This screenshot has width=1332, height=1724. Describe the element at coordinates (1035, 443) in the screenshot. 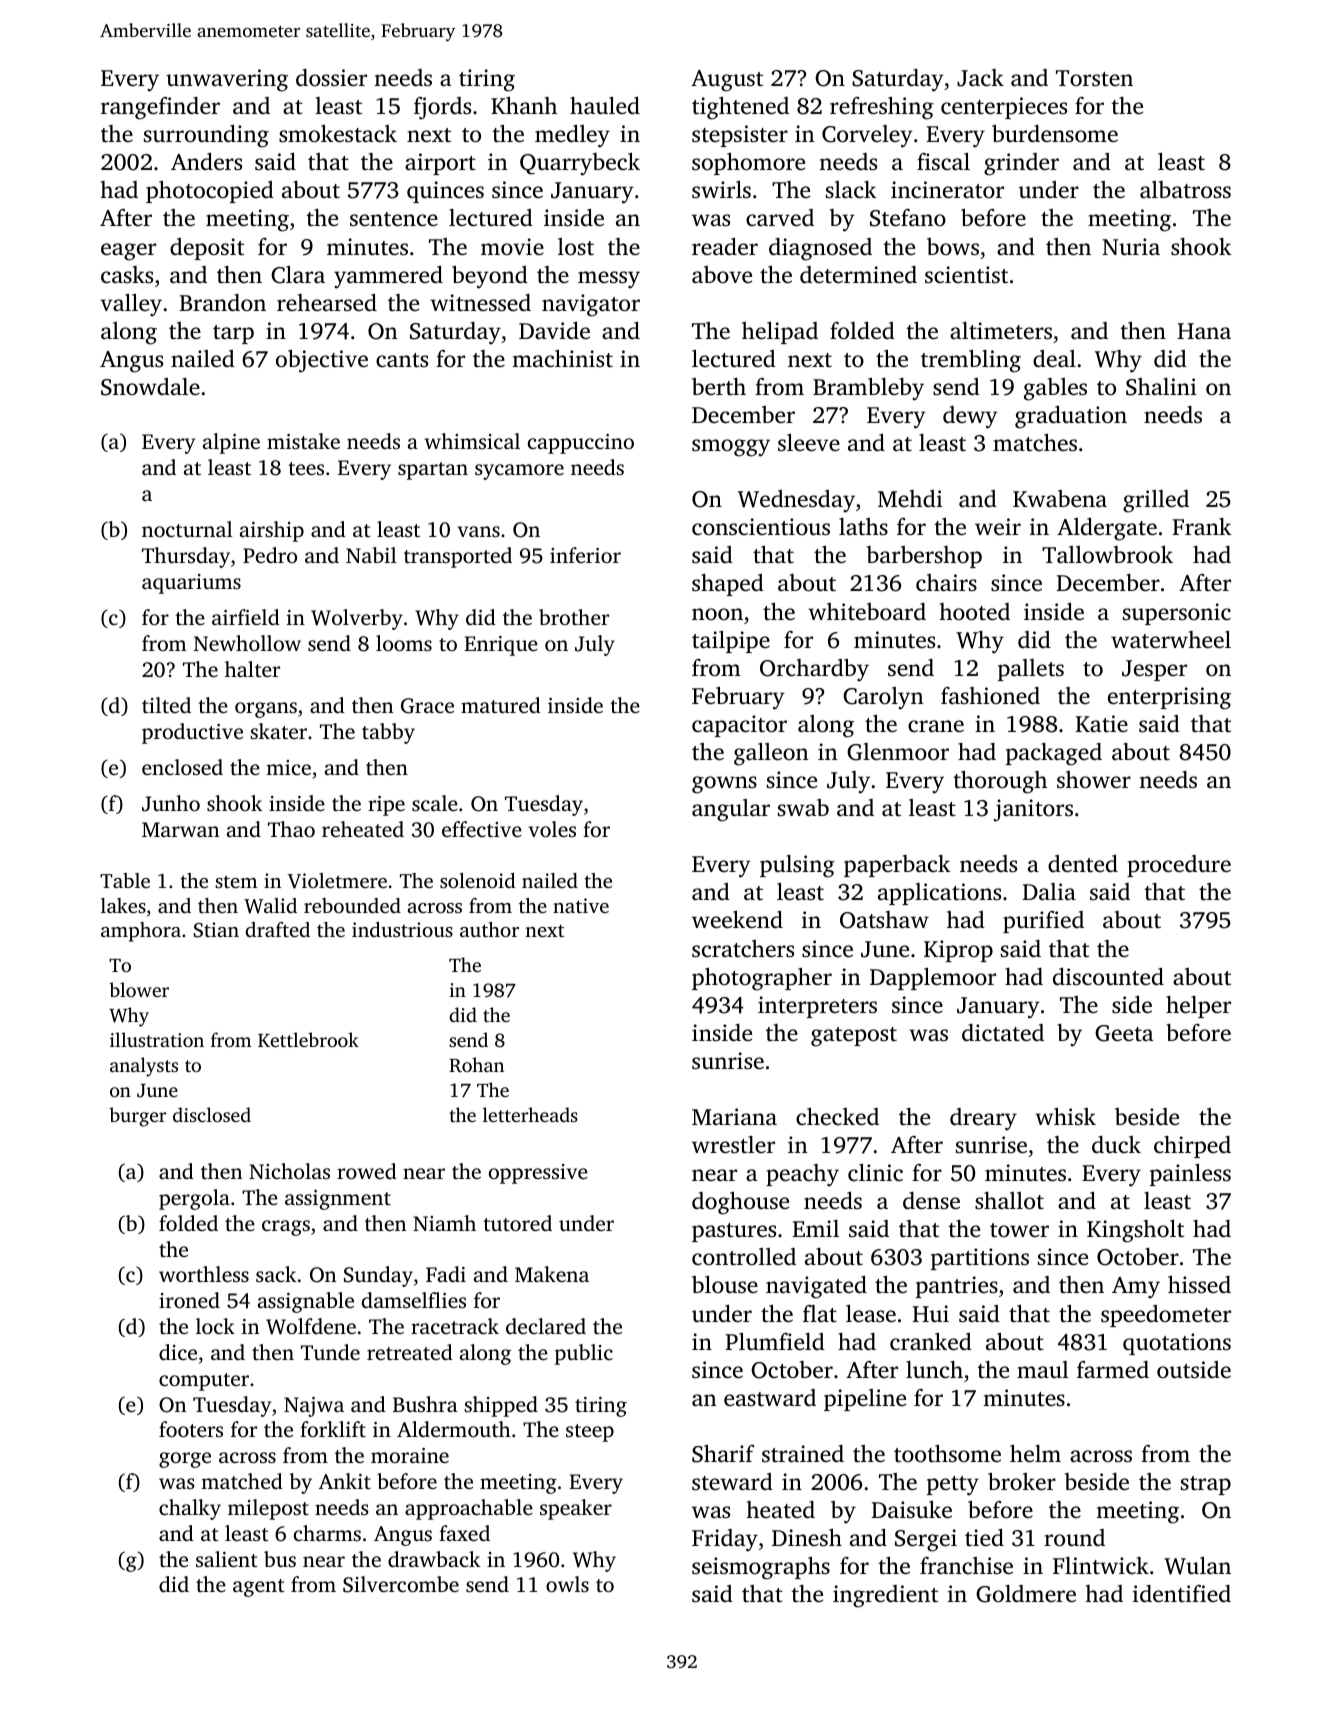

I see `matches` at that location.
